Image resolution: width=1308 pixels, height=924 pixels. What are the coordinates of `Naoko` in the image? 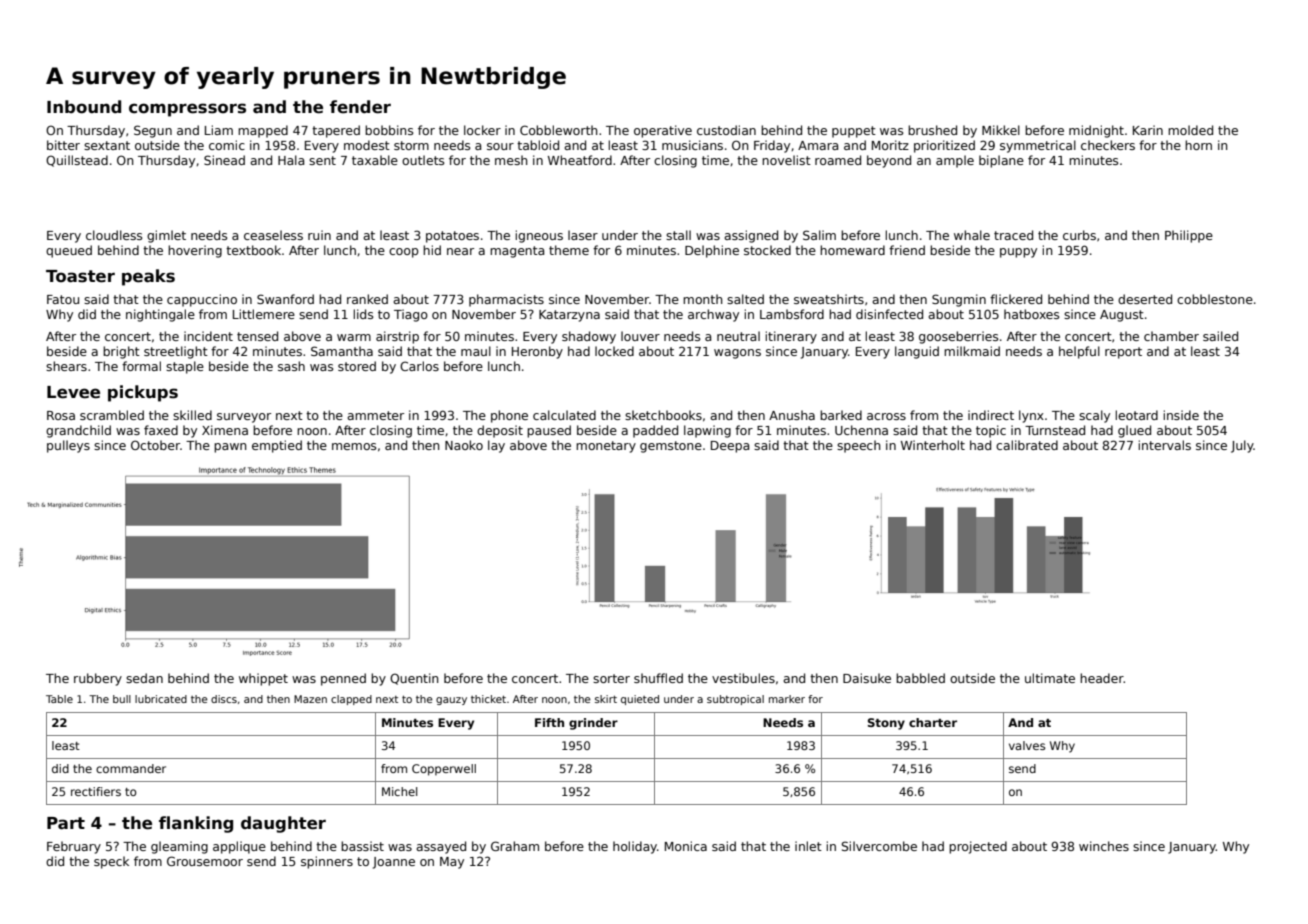 It's located at (464, 445).
